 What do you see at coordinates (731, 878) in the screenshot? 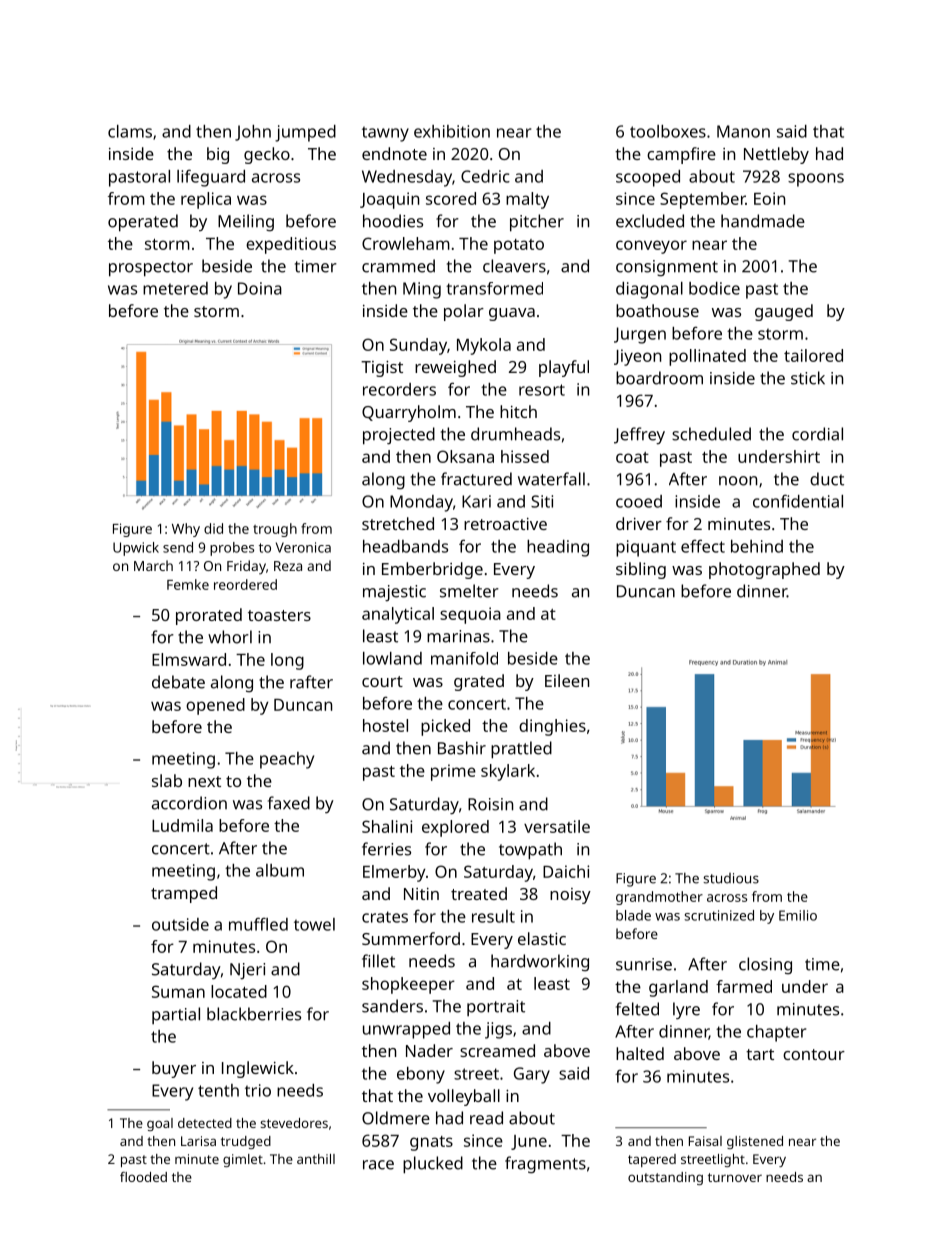
I see `studious` at bounding box center [731, 878].
